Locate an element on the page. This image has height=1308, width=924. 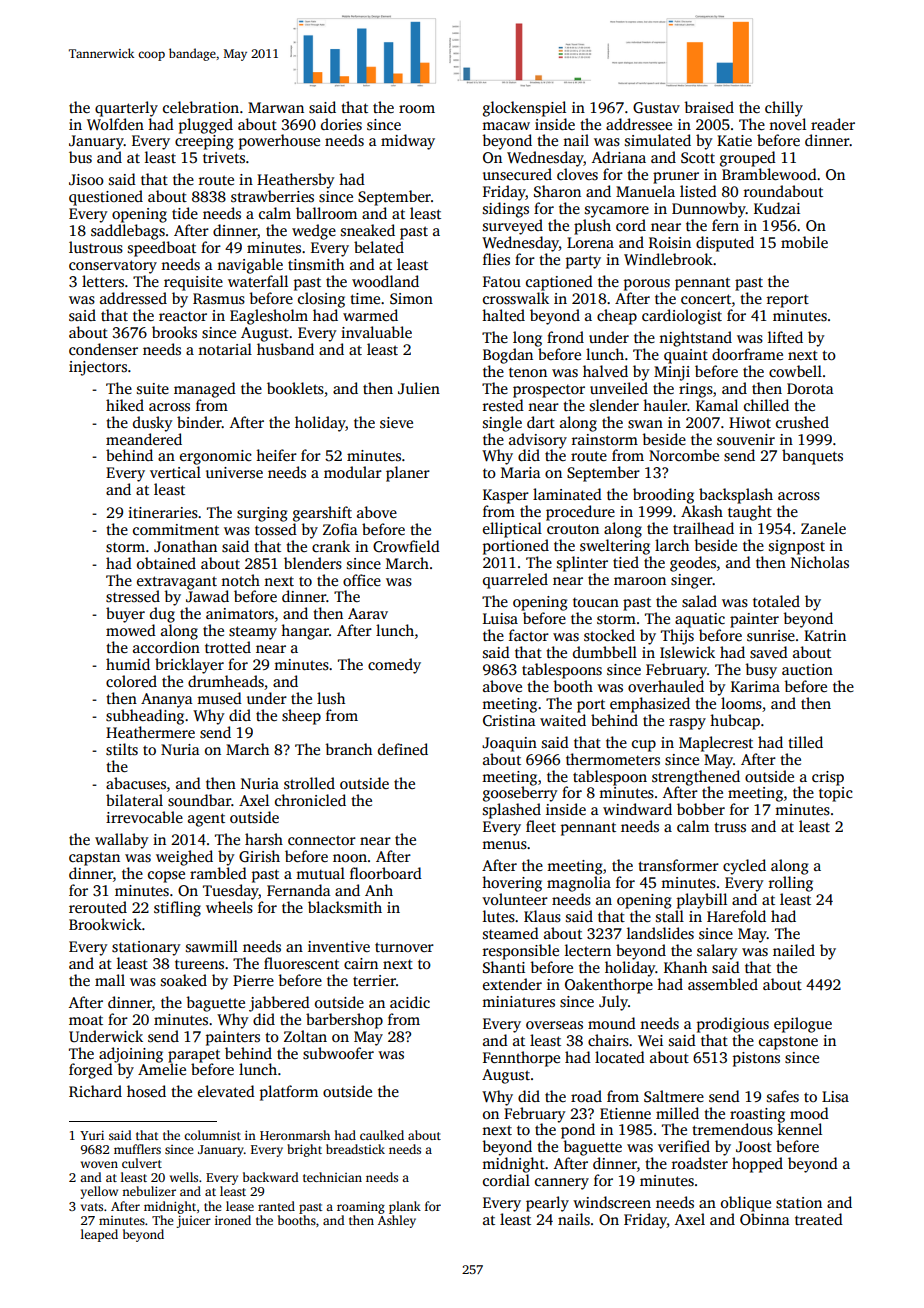
sieve is located at coordinates (396, 423).
